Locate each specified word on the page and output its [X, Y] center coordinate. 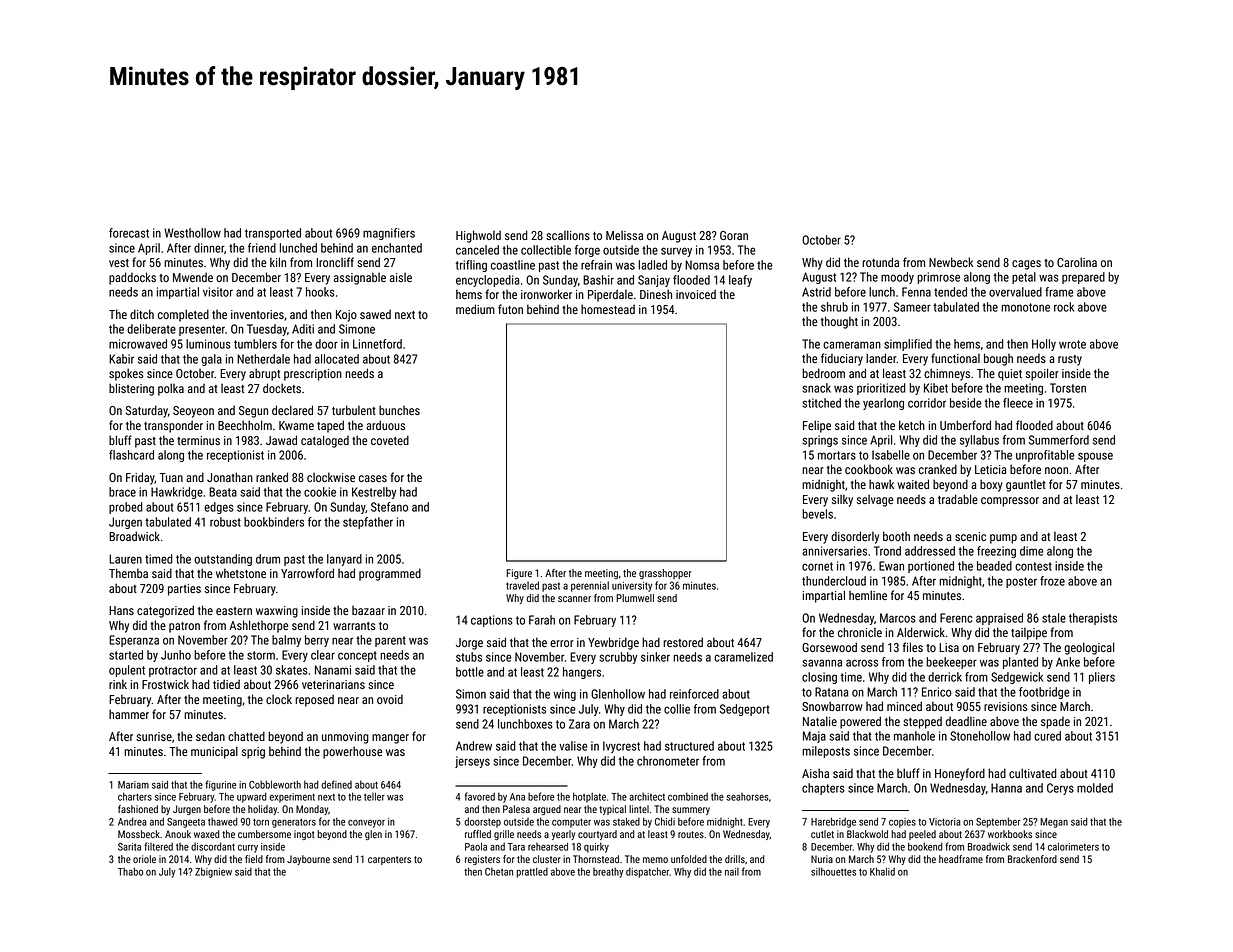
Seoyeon [193, 412]
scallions [568, 235]
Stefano [389, 507]
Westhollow [192, 233]
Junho [176, 655]
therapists [1093, 619]
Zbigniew [213, 872]
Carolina [1077, 262]
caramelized [743, 657]
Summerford [1059, 440]
